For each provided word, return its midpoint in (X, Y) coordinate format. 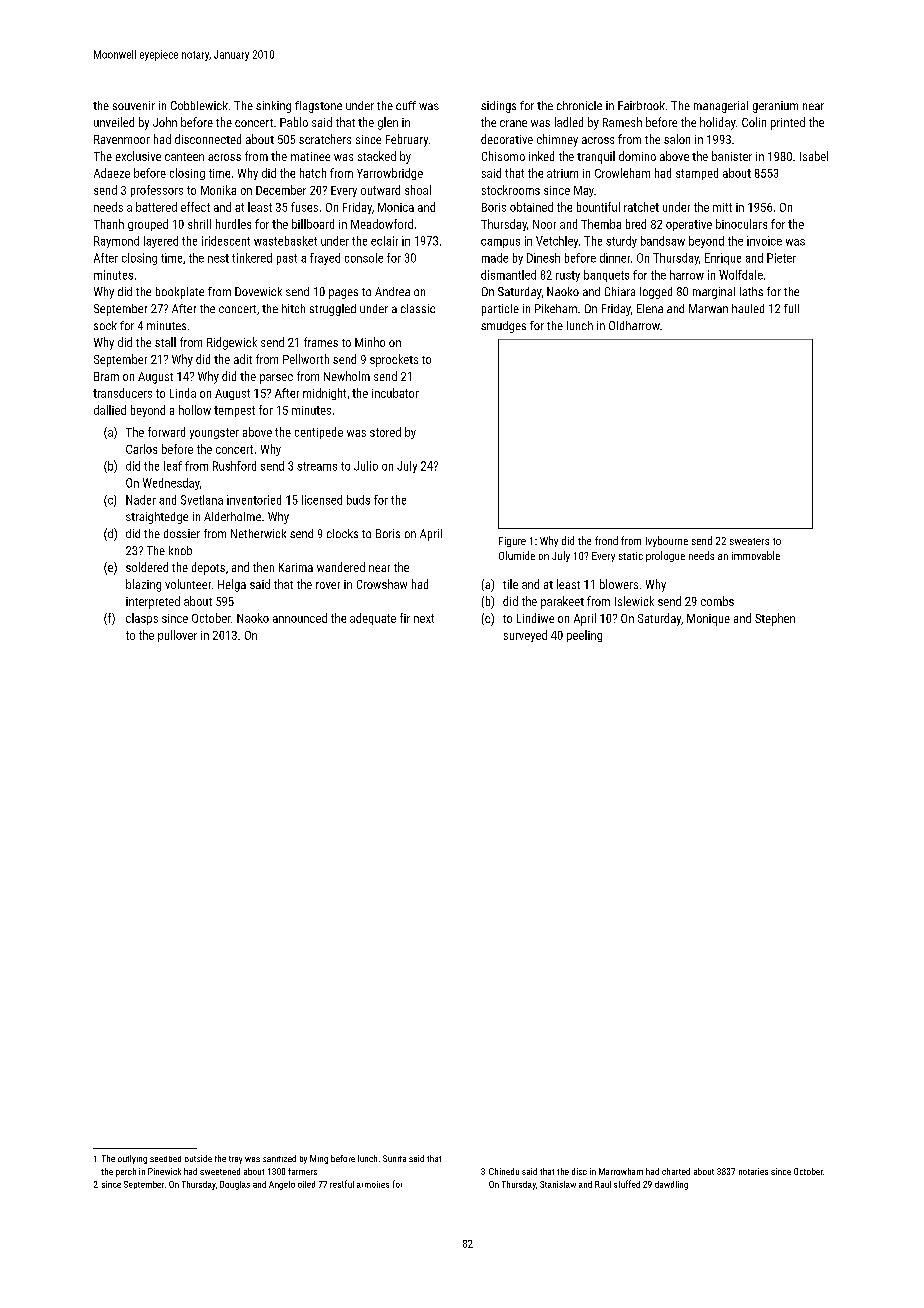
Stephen (775, 619)
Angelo (282, 1185)
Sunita (394, 1158)
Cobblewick (199, 105)
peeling (584, 636)
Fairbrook (641, 105)
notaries (753, 1171)
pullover (177, 636)
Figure (512, 542)
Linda (183, 393)
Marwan (708, 308)
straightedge (157, 518)
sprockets (394, 360)
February (407, 140)
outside (198, 1158)
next (424, 618)
